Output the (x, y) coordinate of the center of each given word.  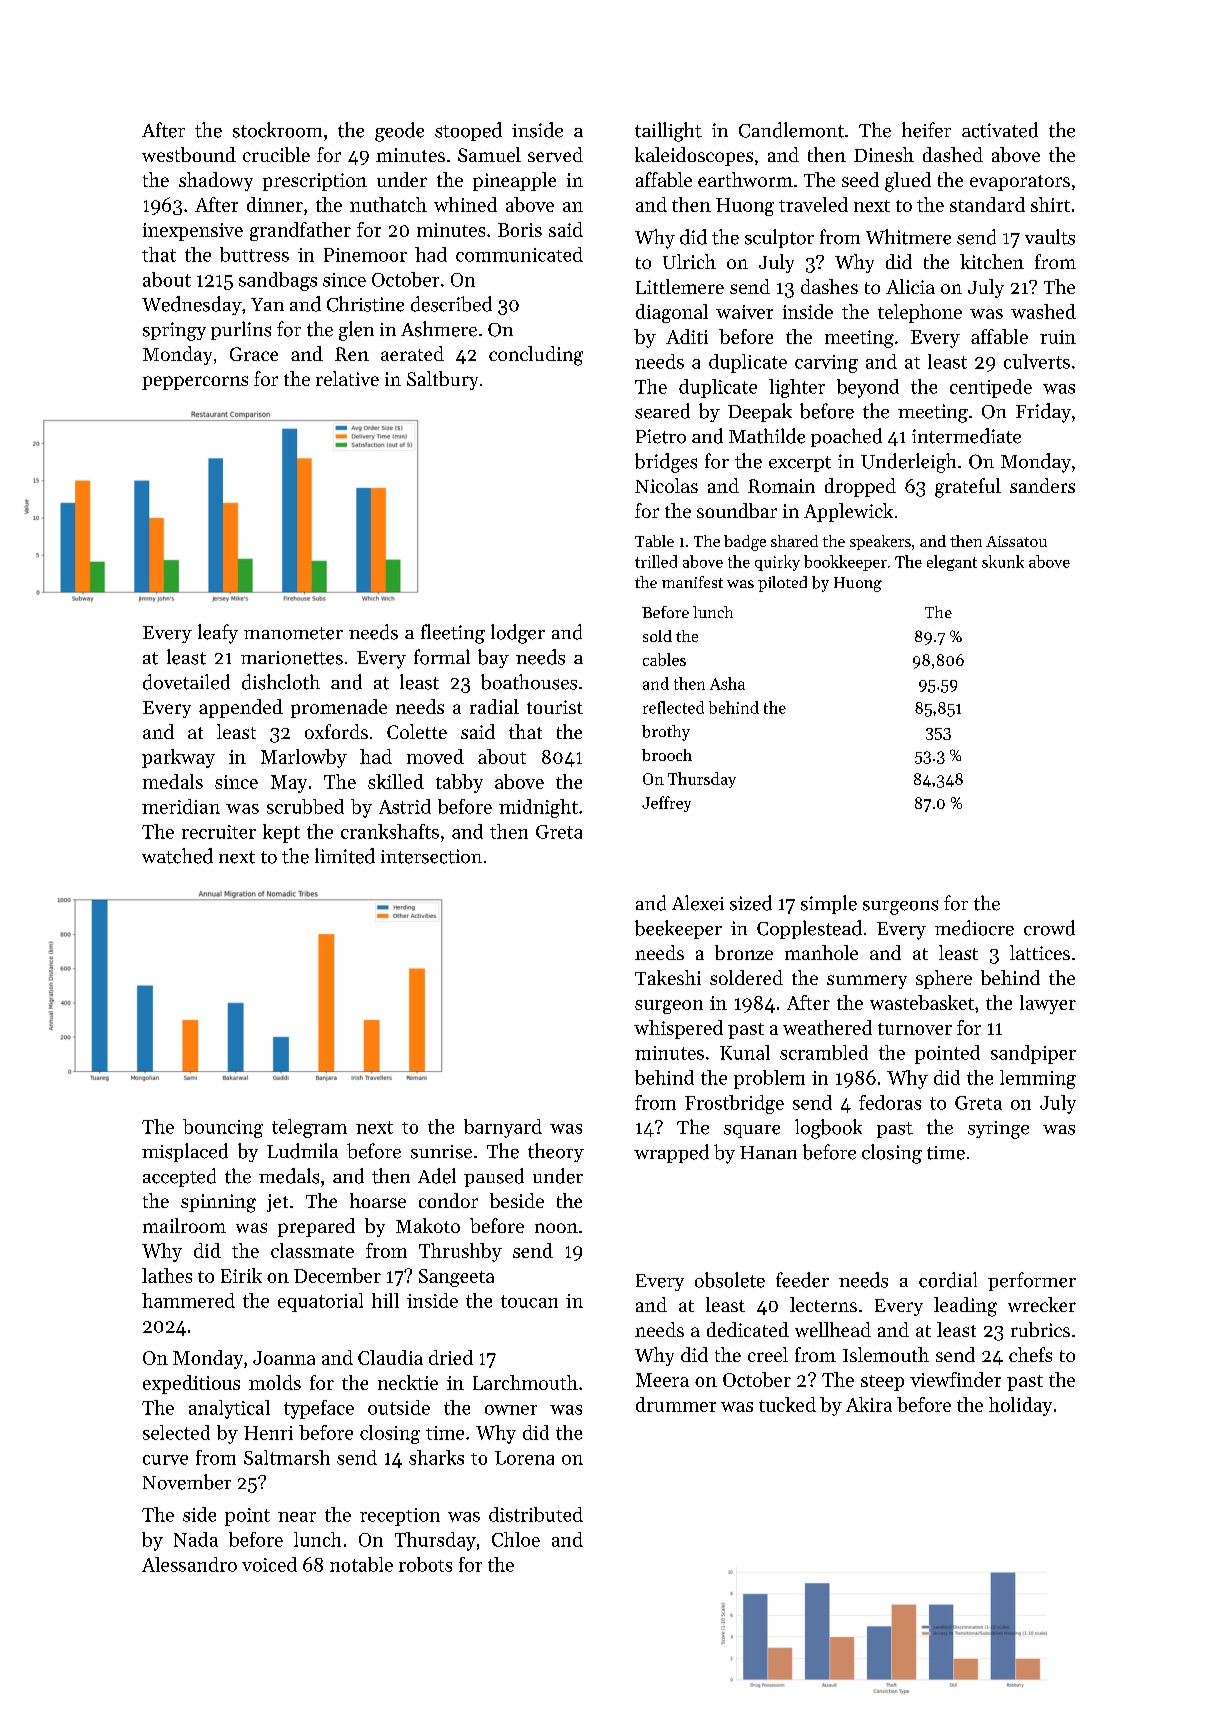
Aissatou (1016, 541)
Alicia (910, 286)
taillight (668, 132)
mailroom (184, 1225)
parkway (178, 758)
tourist (555, 707)
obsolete (730, 1280)
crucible (276, 154)
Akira (869, 1404)
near (297, 1517)
